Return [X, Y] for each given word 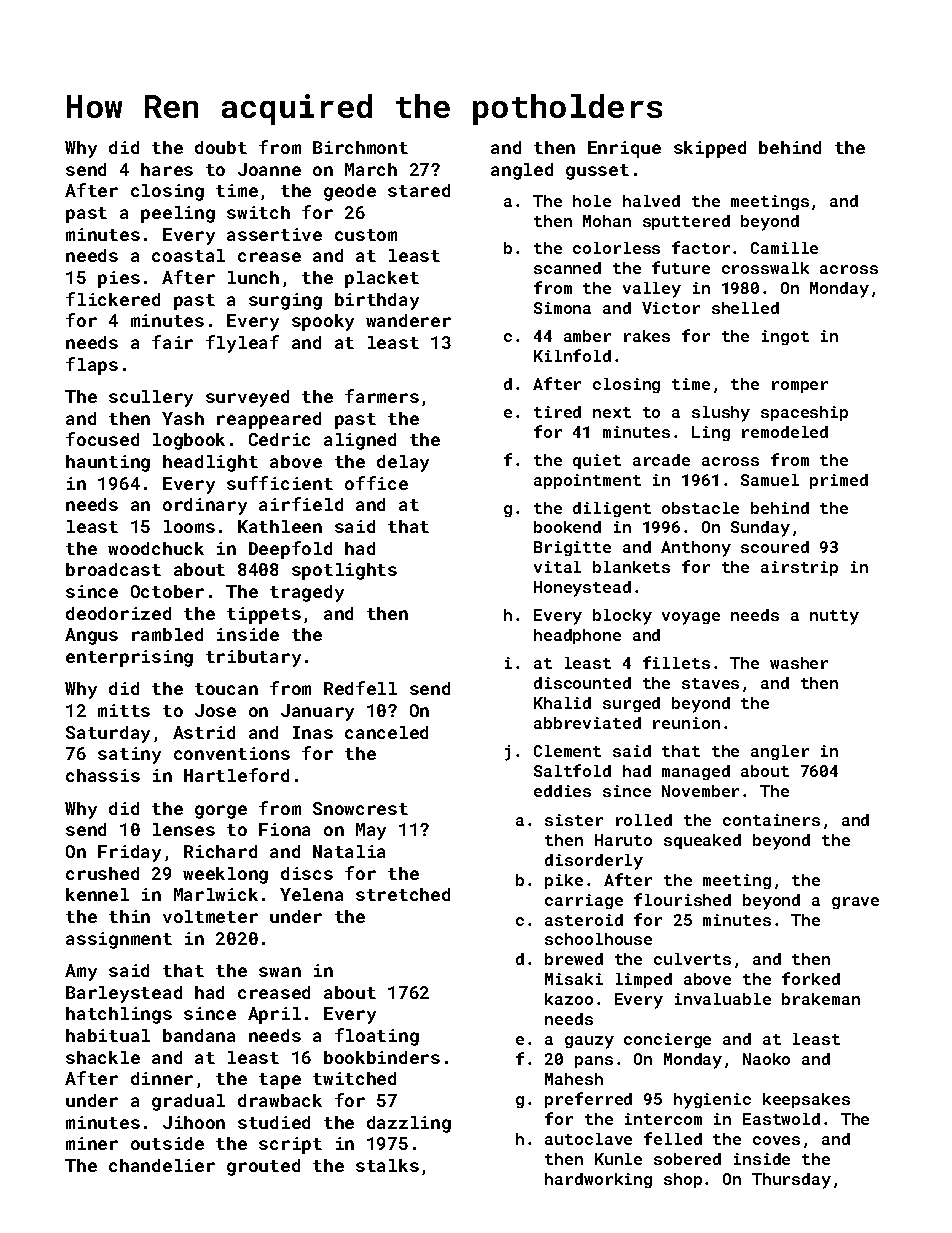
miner [92, 1143]
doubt [221, 147]
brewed [574, 959]
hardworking [598, 1180]
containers [771, 820]
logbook [189, 441]
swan [280, 972]
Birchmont [360, 147]
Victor [671, 308]
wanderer [408, 320]
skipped [710, 149]
